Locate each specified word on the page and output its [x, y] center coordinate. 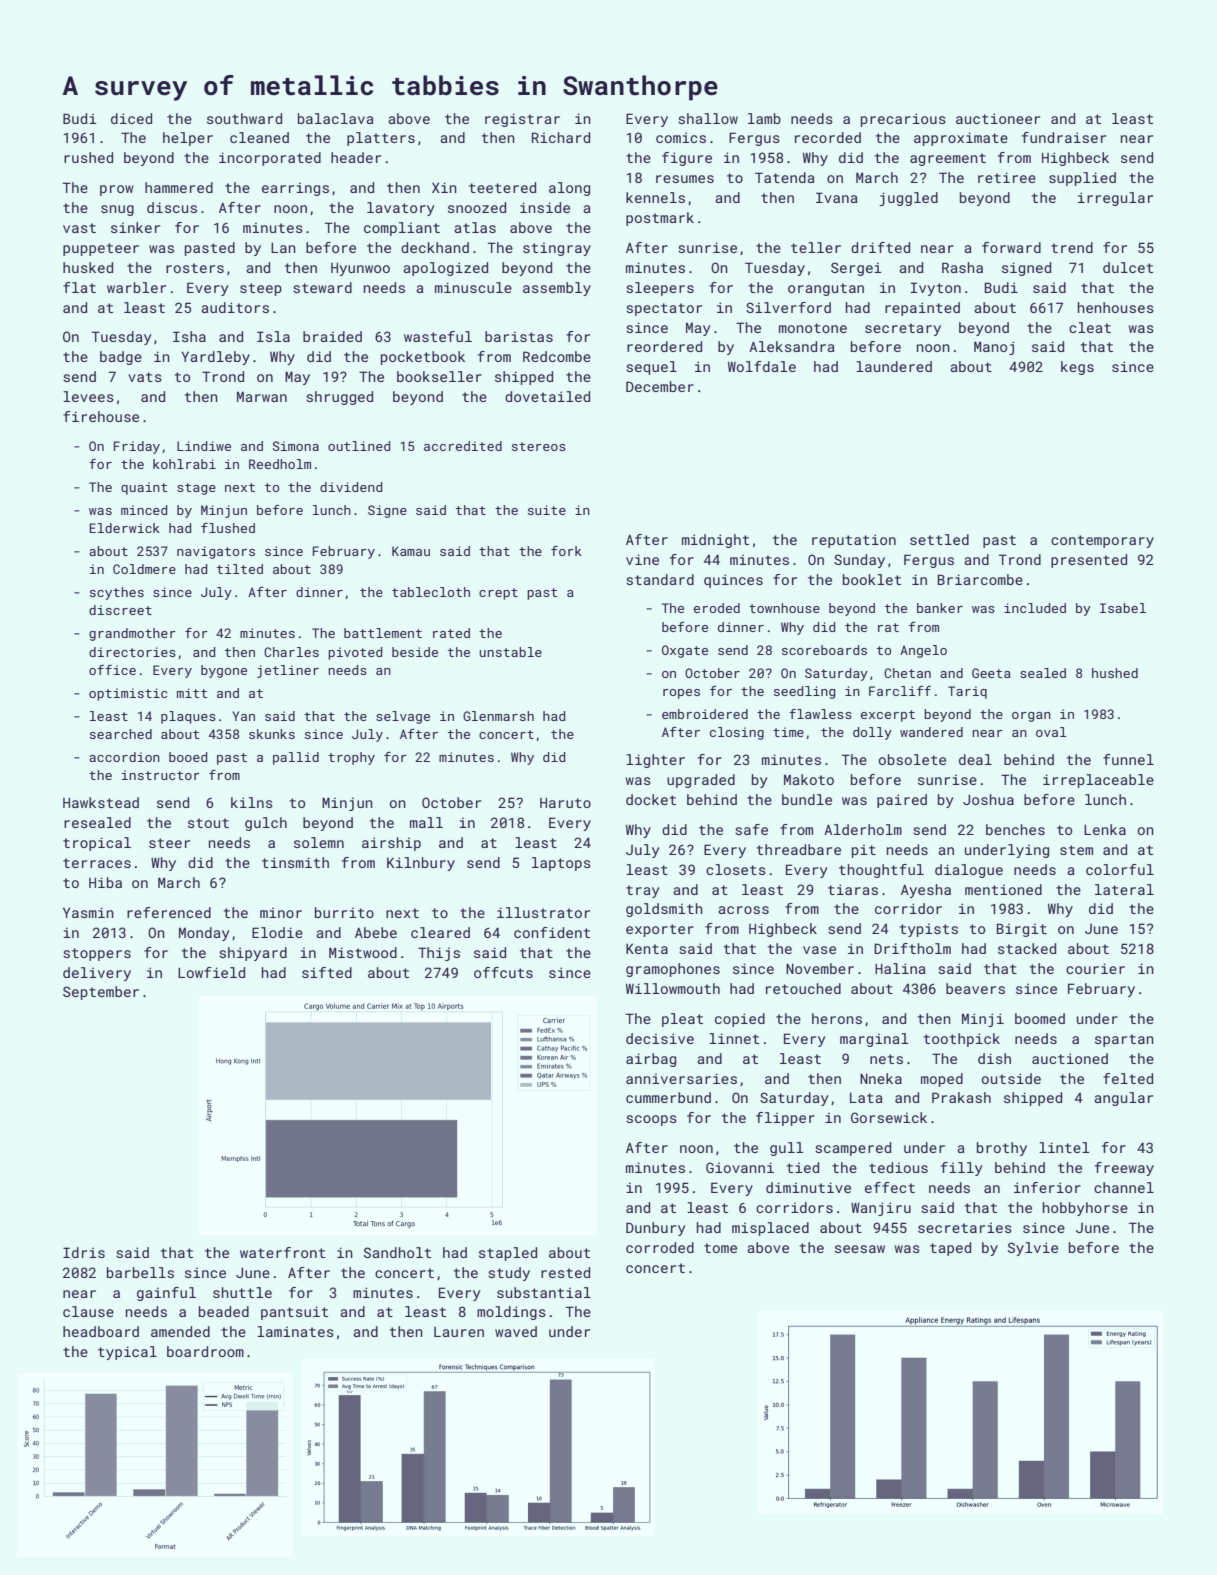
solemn [319, 842]
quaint [144, 488]
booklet [872, 579]
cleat [1090, 327]
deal [975, 759]
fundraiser [1064, 137]
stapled [508, 1254]
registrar [522, 120]
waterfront [282, 1252]
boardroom [205, 1351]
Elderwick [125, 528]
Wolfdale [762, 366]
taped [950, 1249]
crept [498, 594]
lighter [655, 761]
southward [244, 118]
